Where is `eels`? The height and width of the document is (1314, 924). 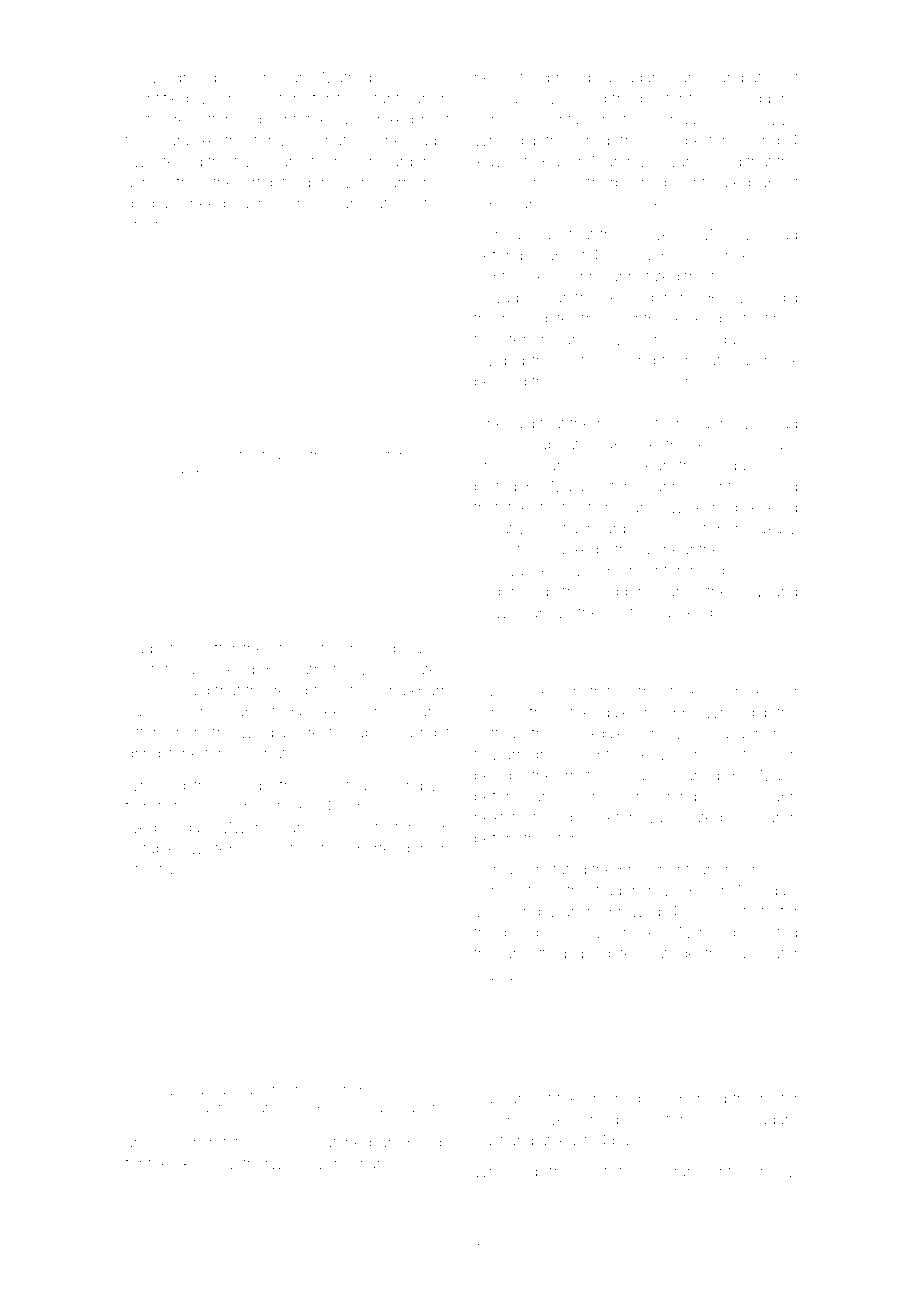
eels is located at coordinates (338, 711).
